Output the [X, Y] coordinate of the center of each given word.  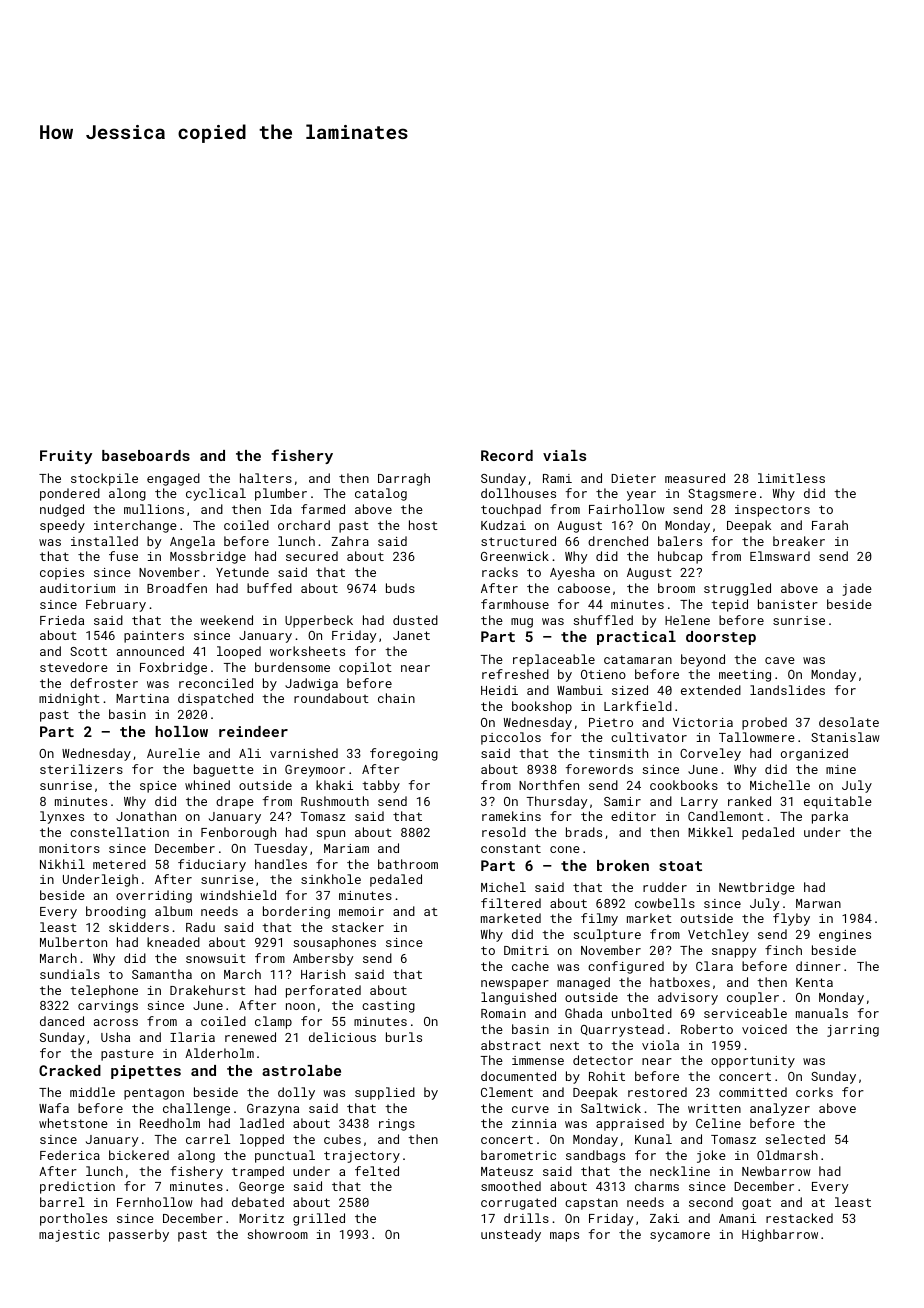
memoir [361, 911]
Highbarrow [780, 1235]
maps [564, 1237]
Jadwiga [311, 684]
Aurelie [173, 753]
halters [266, 478]
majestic [69, 1236]
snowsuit [216, 958]
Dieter [633, 478]
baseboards [146, 455]
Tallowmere [757, 737]
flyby [791, 919]
